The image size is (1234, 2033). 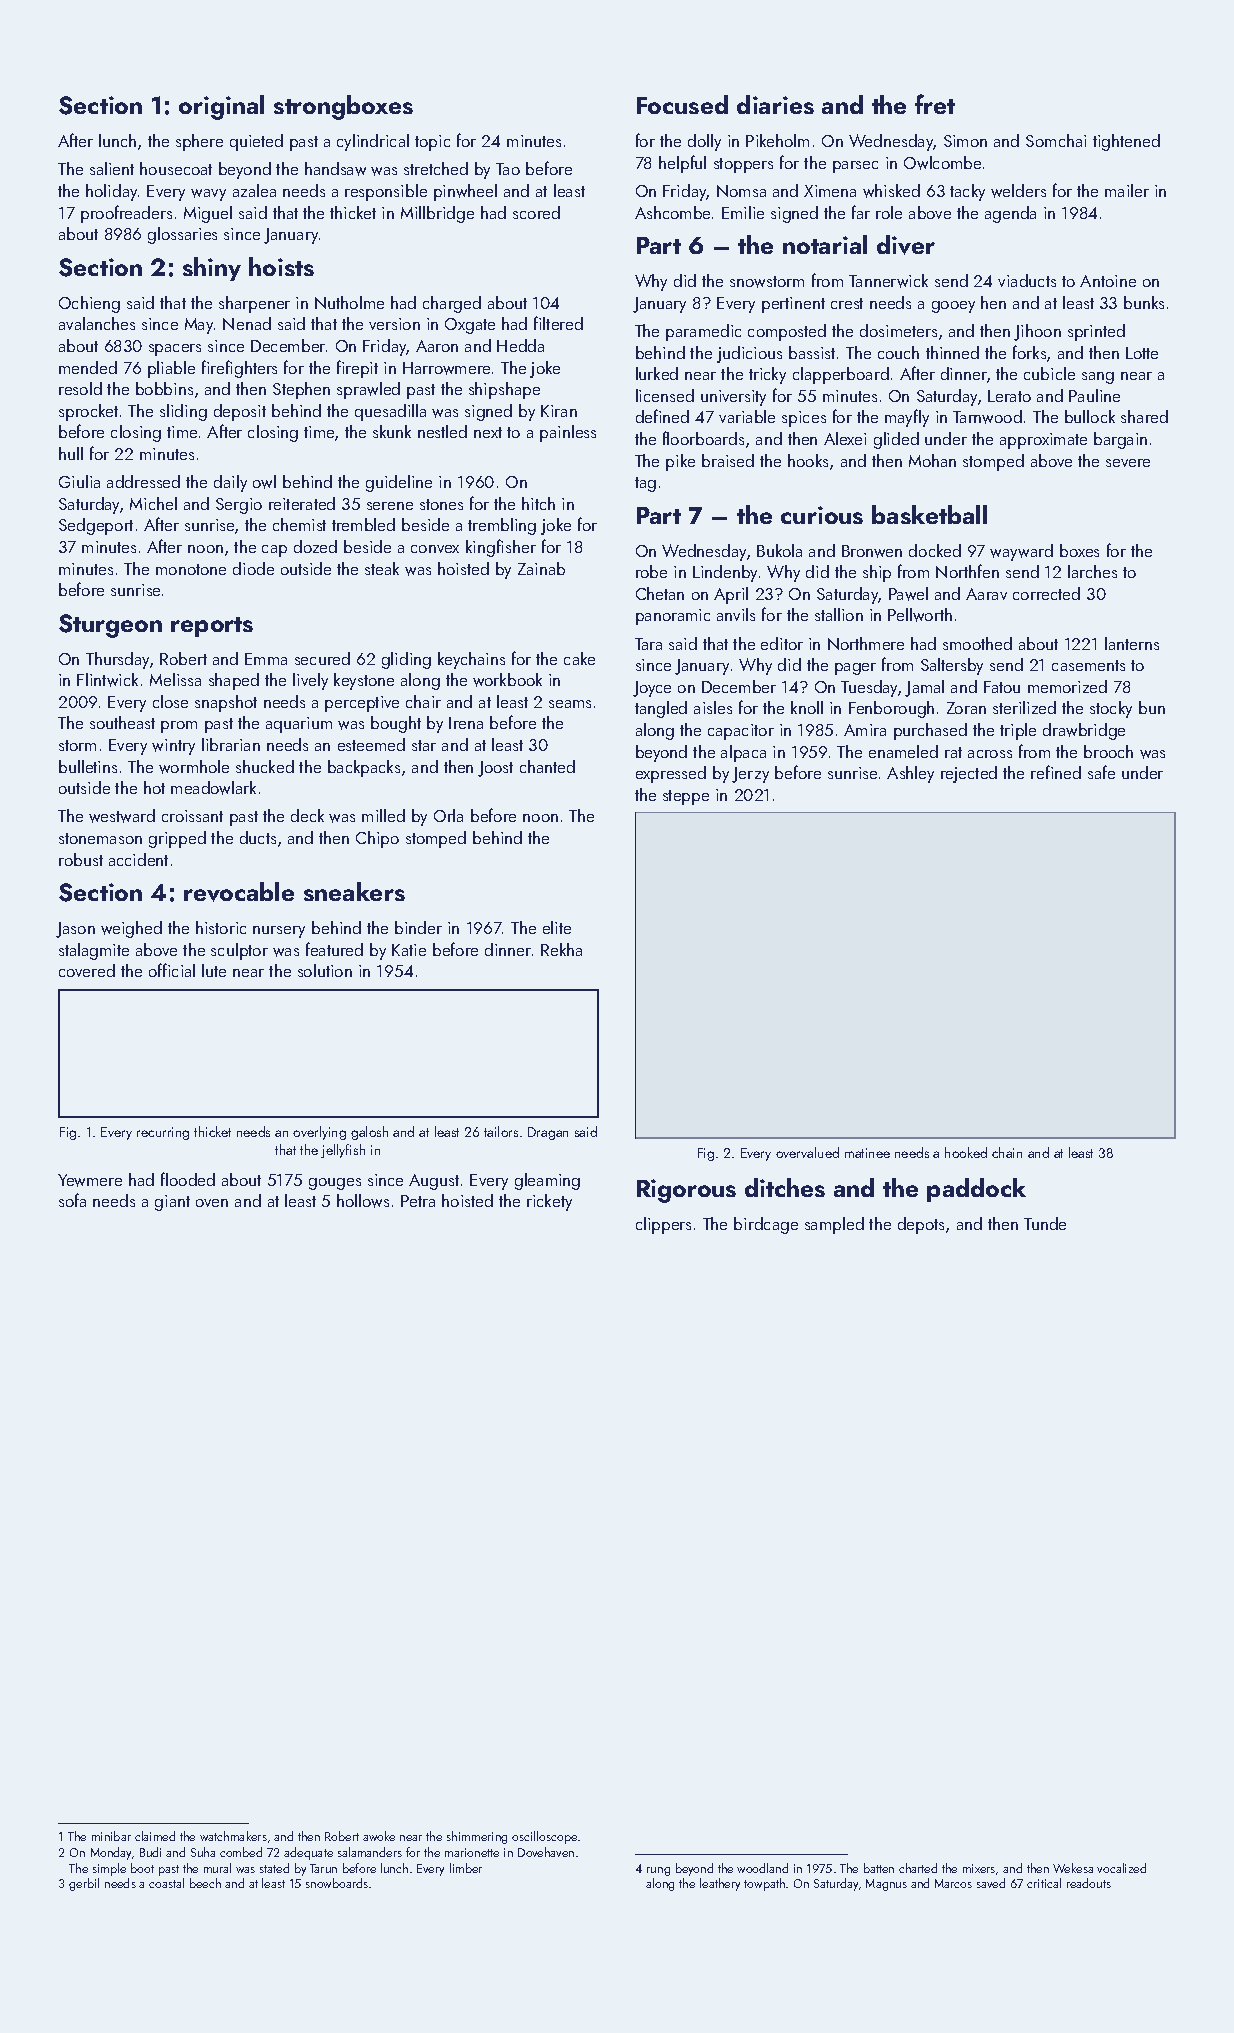 I want to click on cylindrical, so click(x=373, y=142).
